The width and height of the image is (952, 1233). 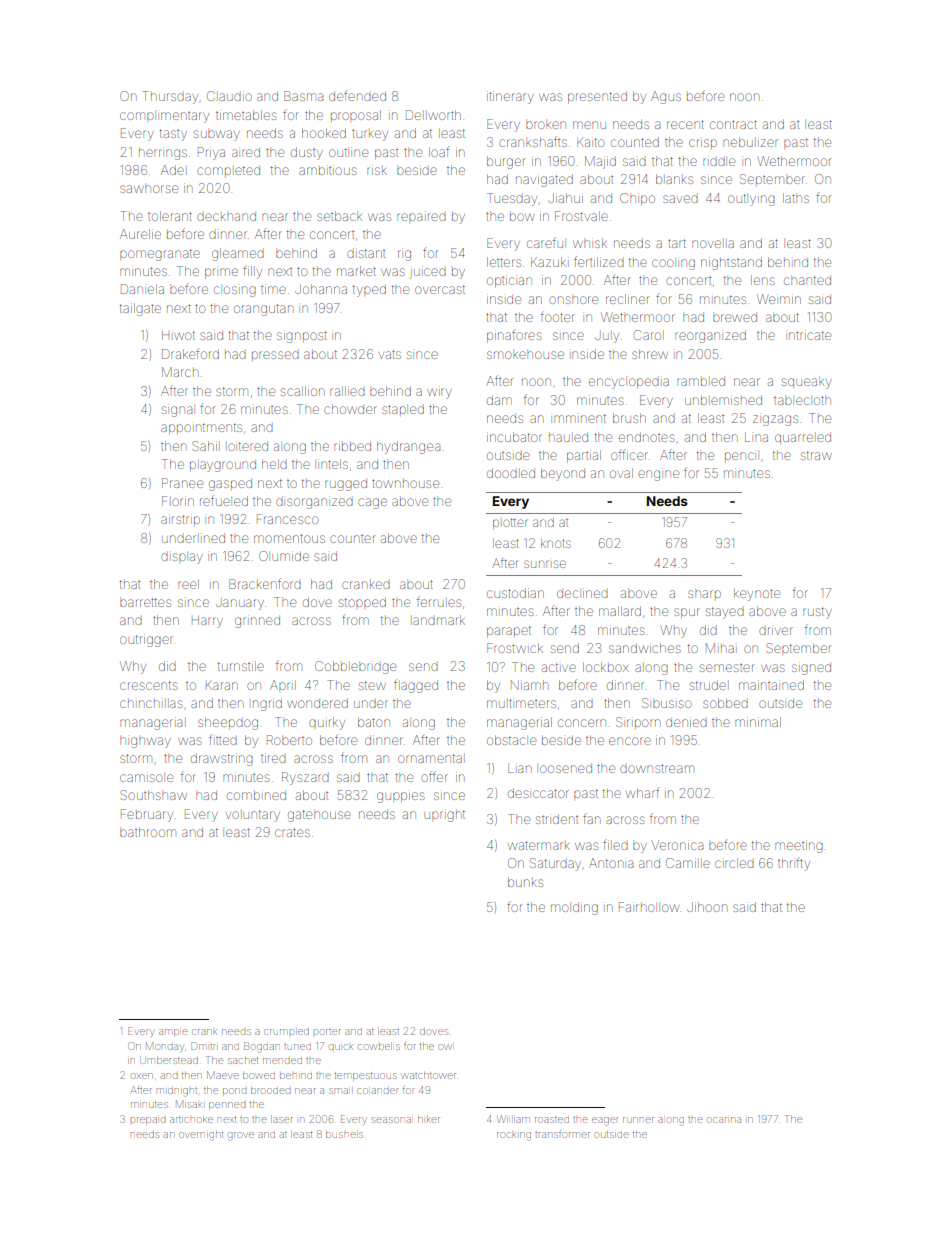 What do you see at coordinates (173, 1033) in the image?
I see `ample` at bounding box center [173, 1033].
